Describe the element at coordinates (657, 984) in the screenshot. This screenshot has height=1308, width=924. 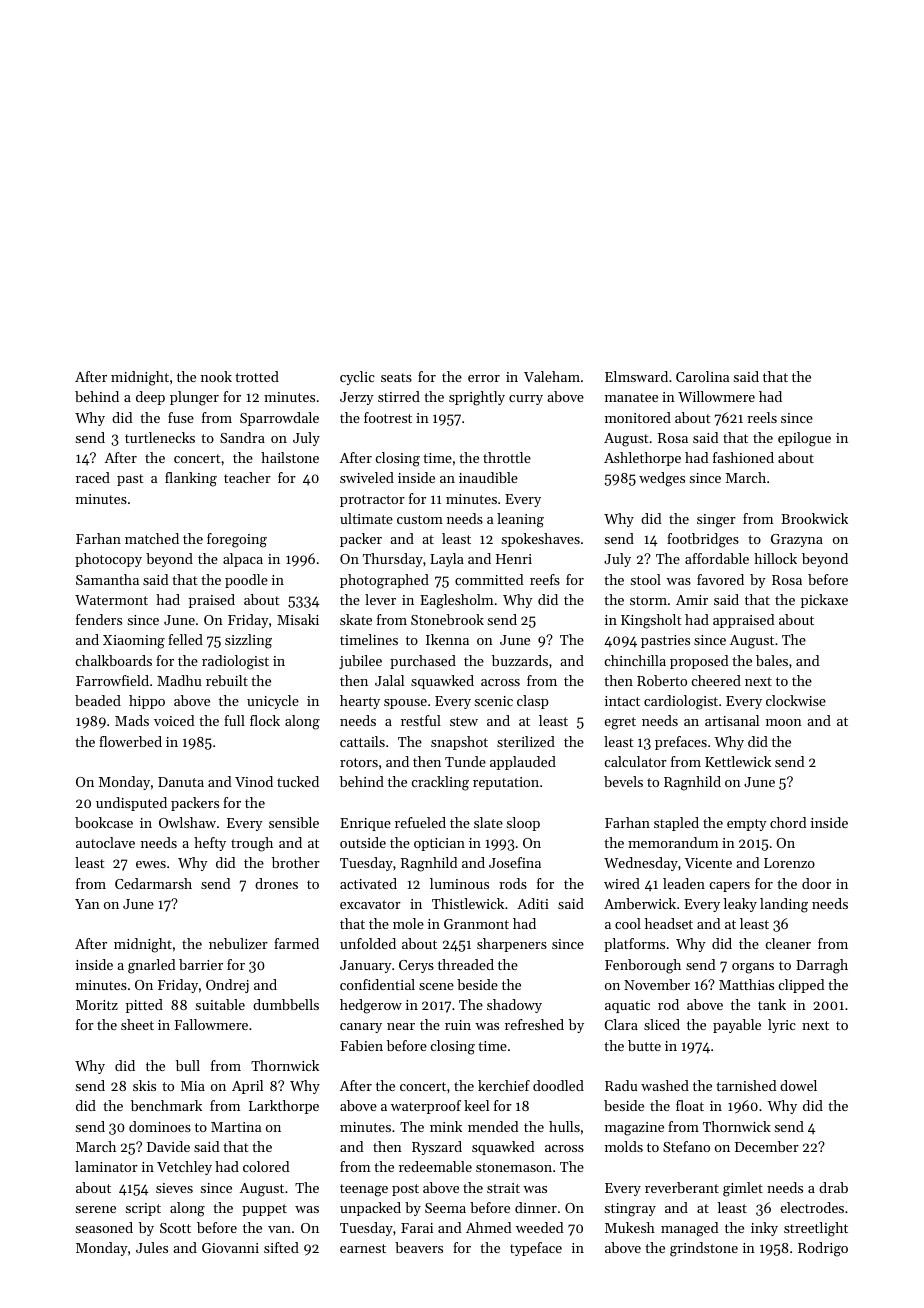
I see `November` at that location.
